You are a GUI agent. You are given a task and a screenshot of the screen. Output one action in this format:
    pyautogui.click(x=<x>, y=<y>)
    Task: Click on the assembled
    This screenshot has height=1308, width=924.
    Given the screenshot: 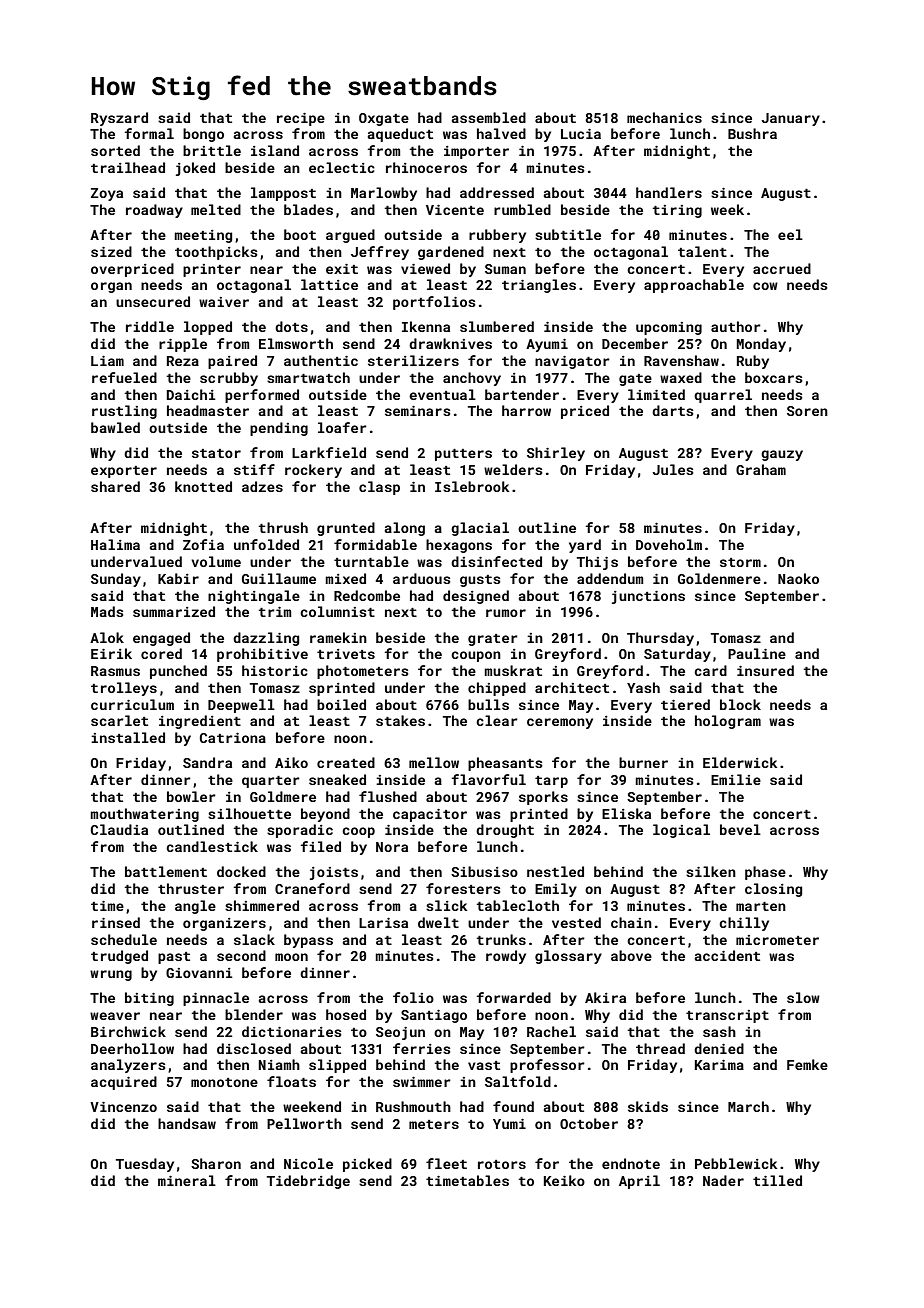 What is the action you would take?
    pyautogui.click(x=488, y=117)
